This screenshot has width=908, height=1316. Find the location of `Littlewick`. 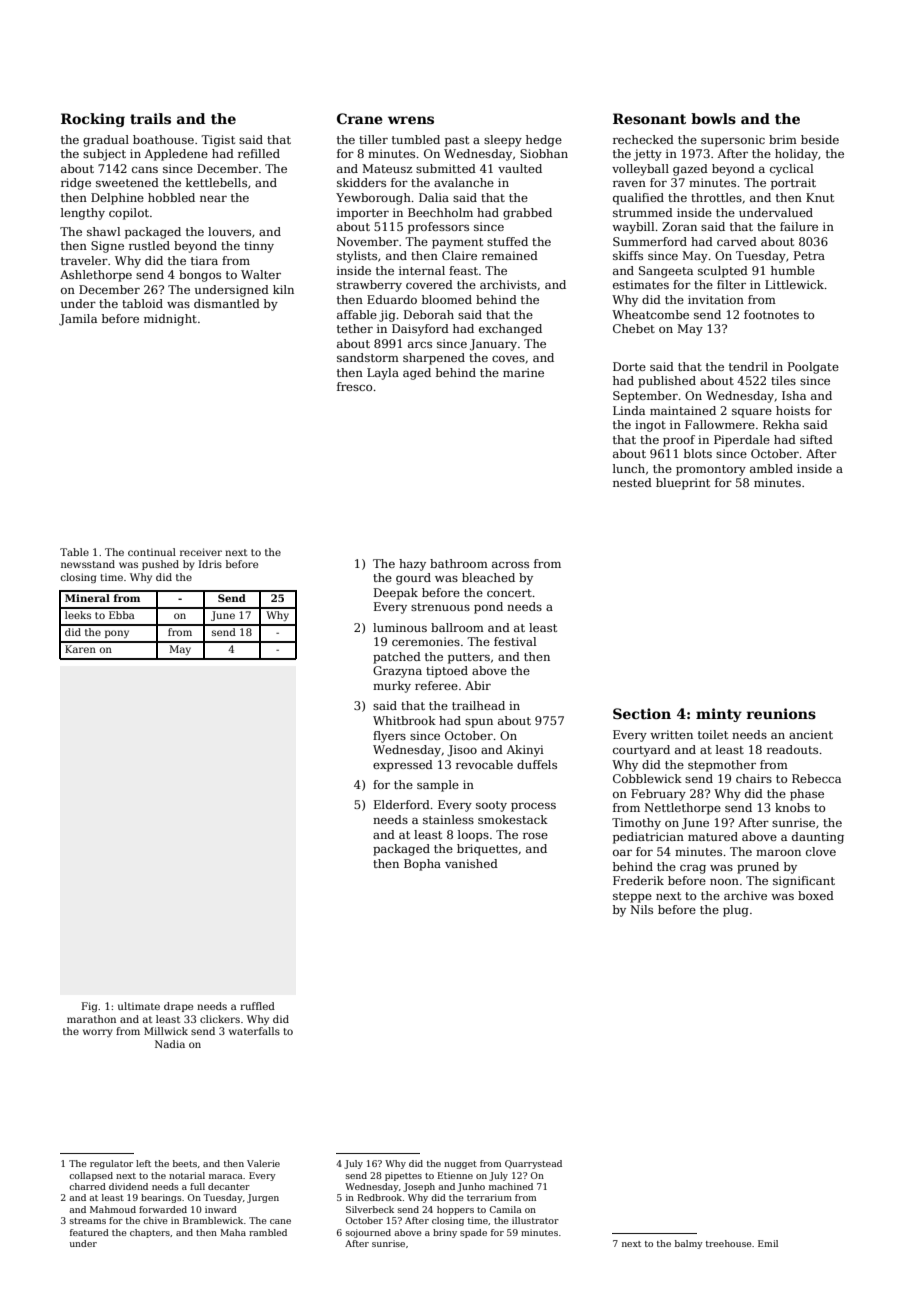

Littlewick is located at coordinates (795, 284).
